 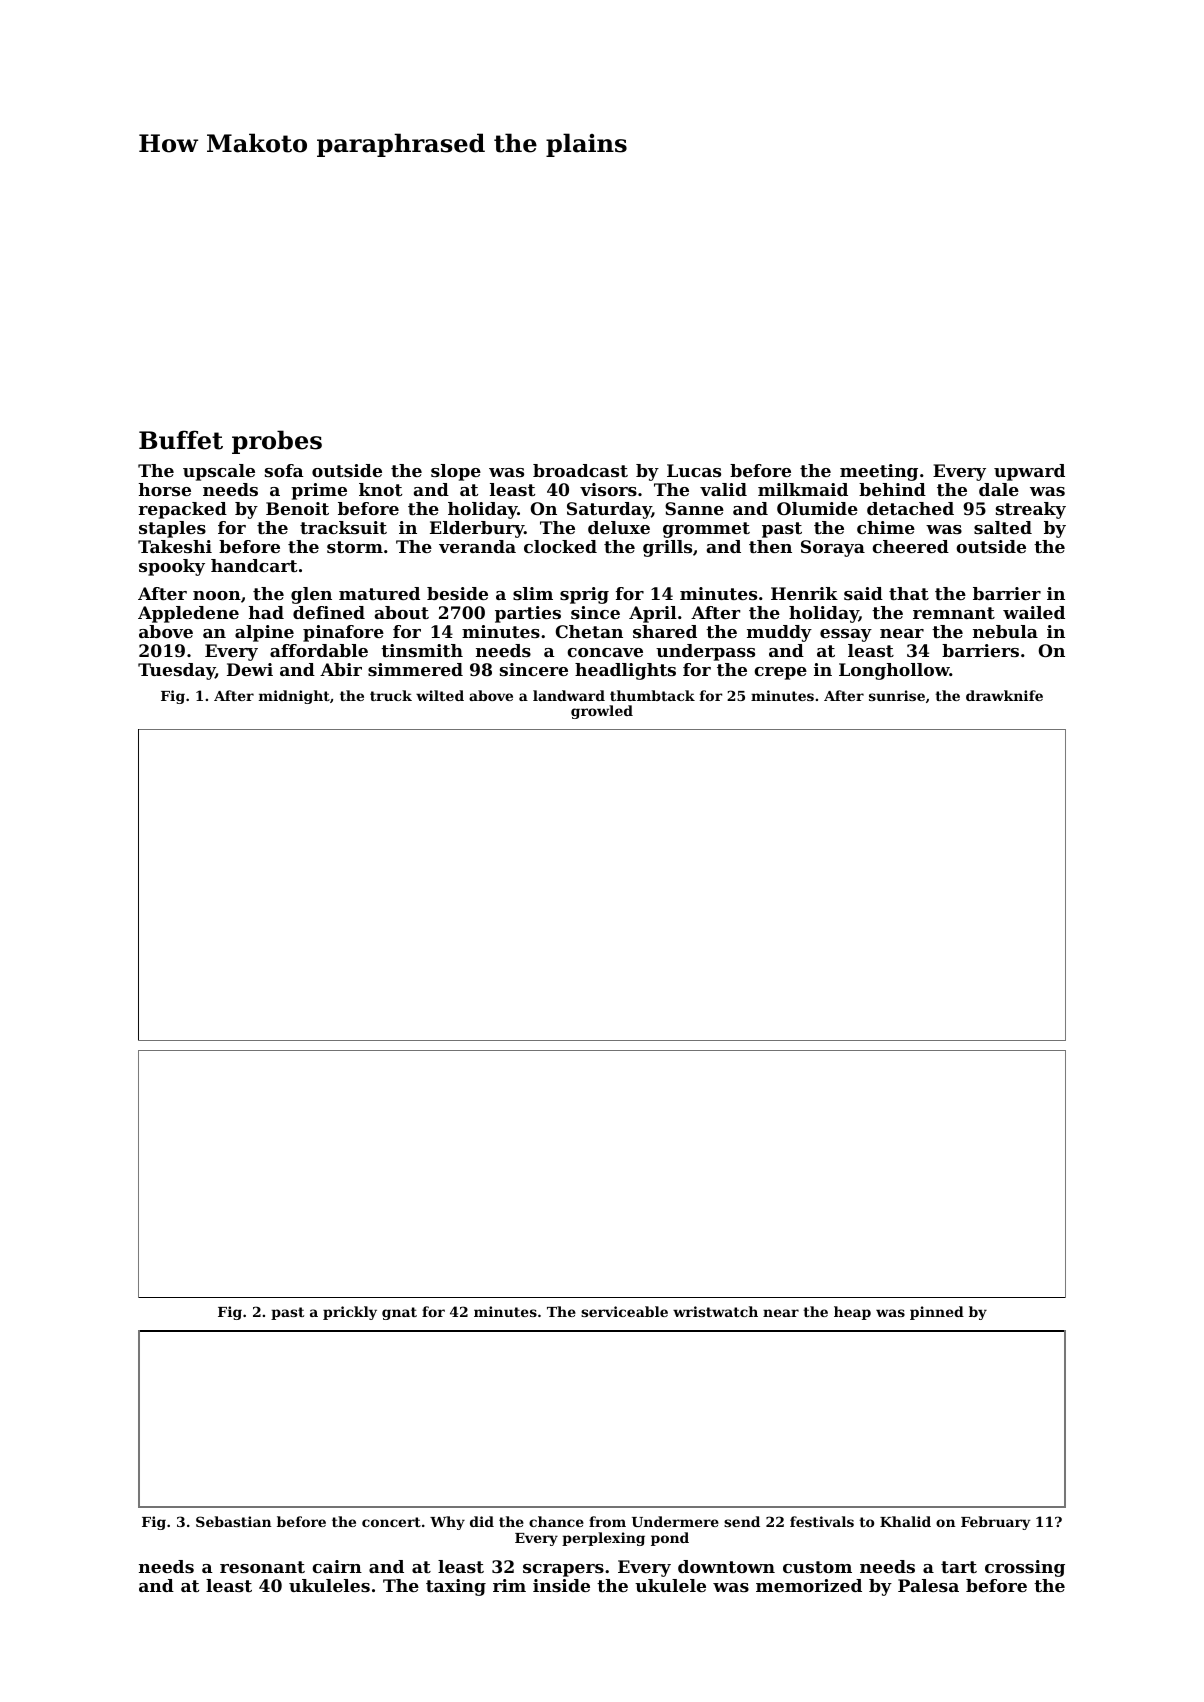 What do you see at coordinates (294, 697) in the document?
I see `midnight` at bounding box center [294, 697].
